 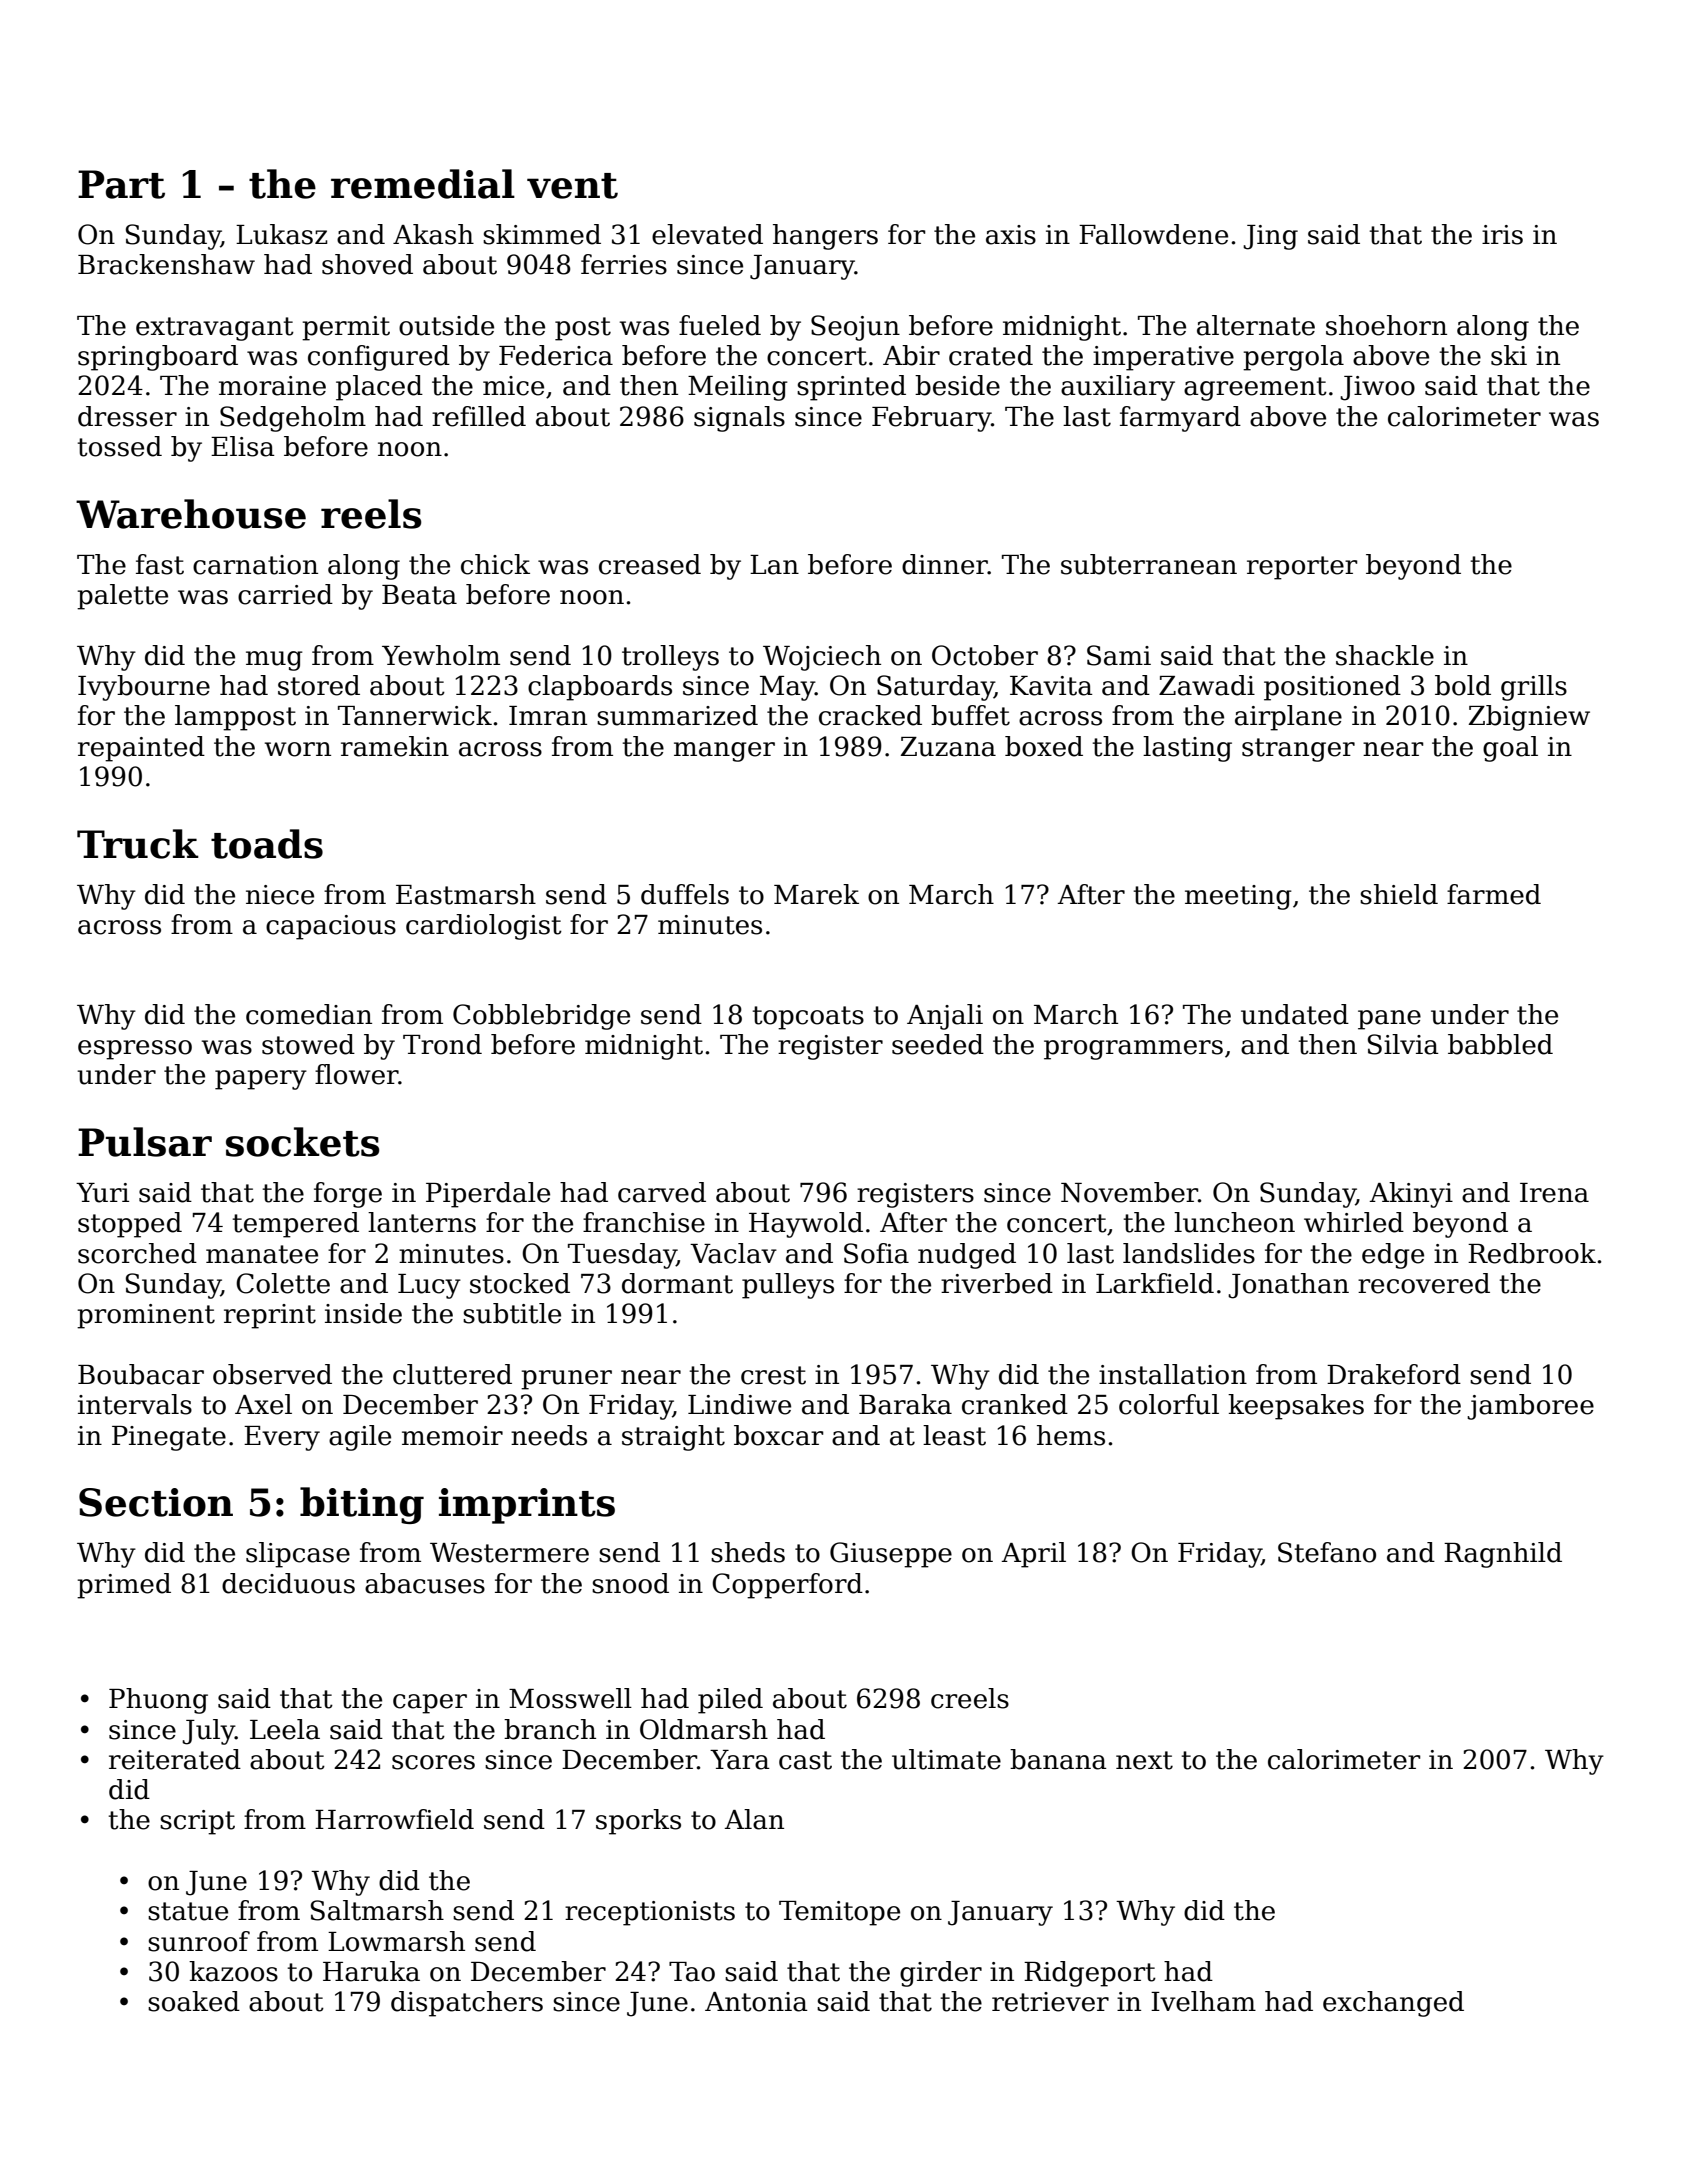 I want to click on Stefano, so click(x=1327, y=1552).
